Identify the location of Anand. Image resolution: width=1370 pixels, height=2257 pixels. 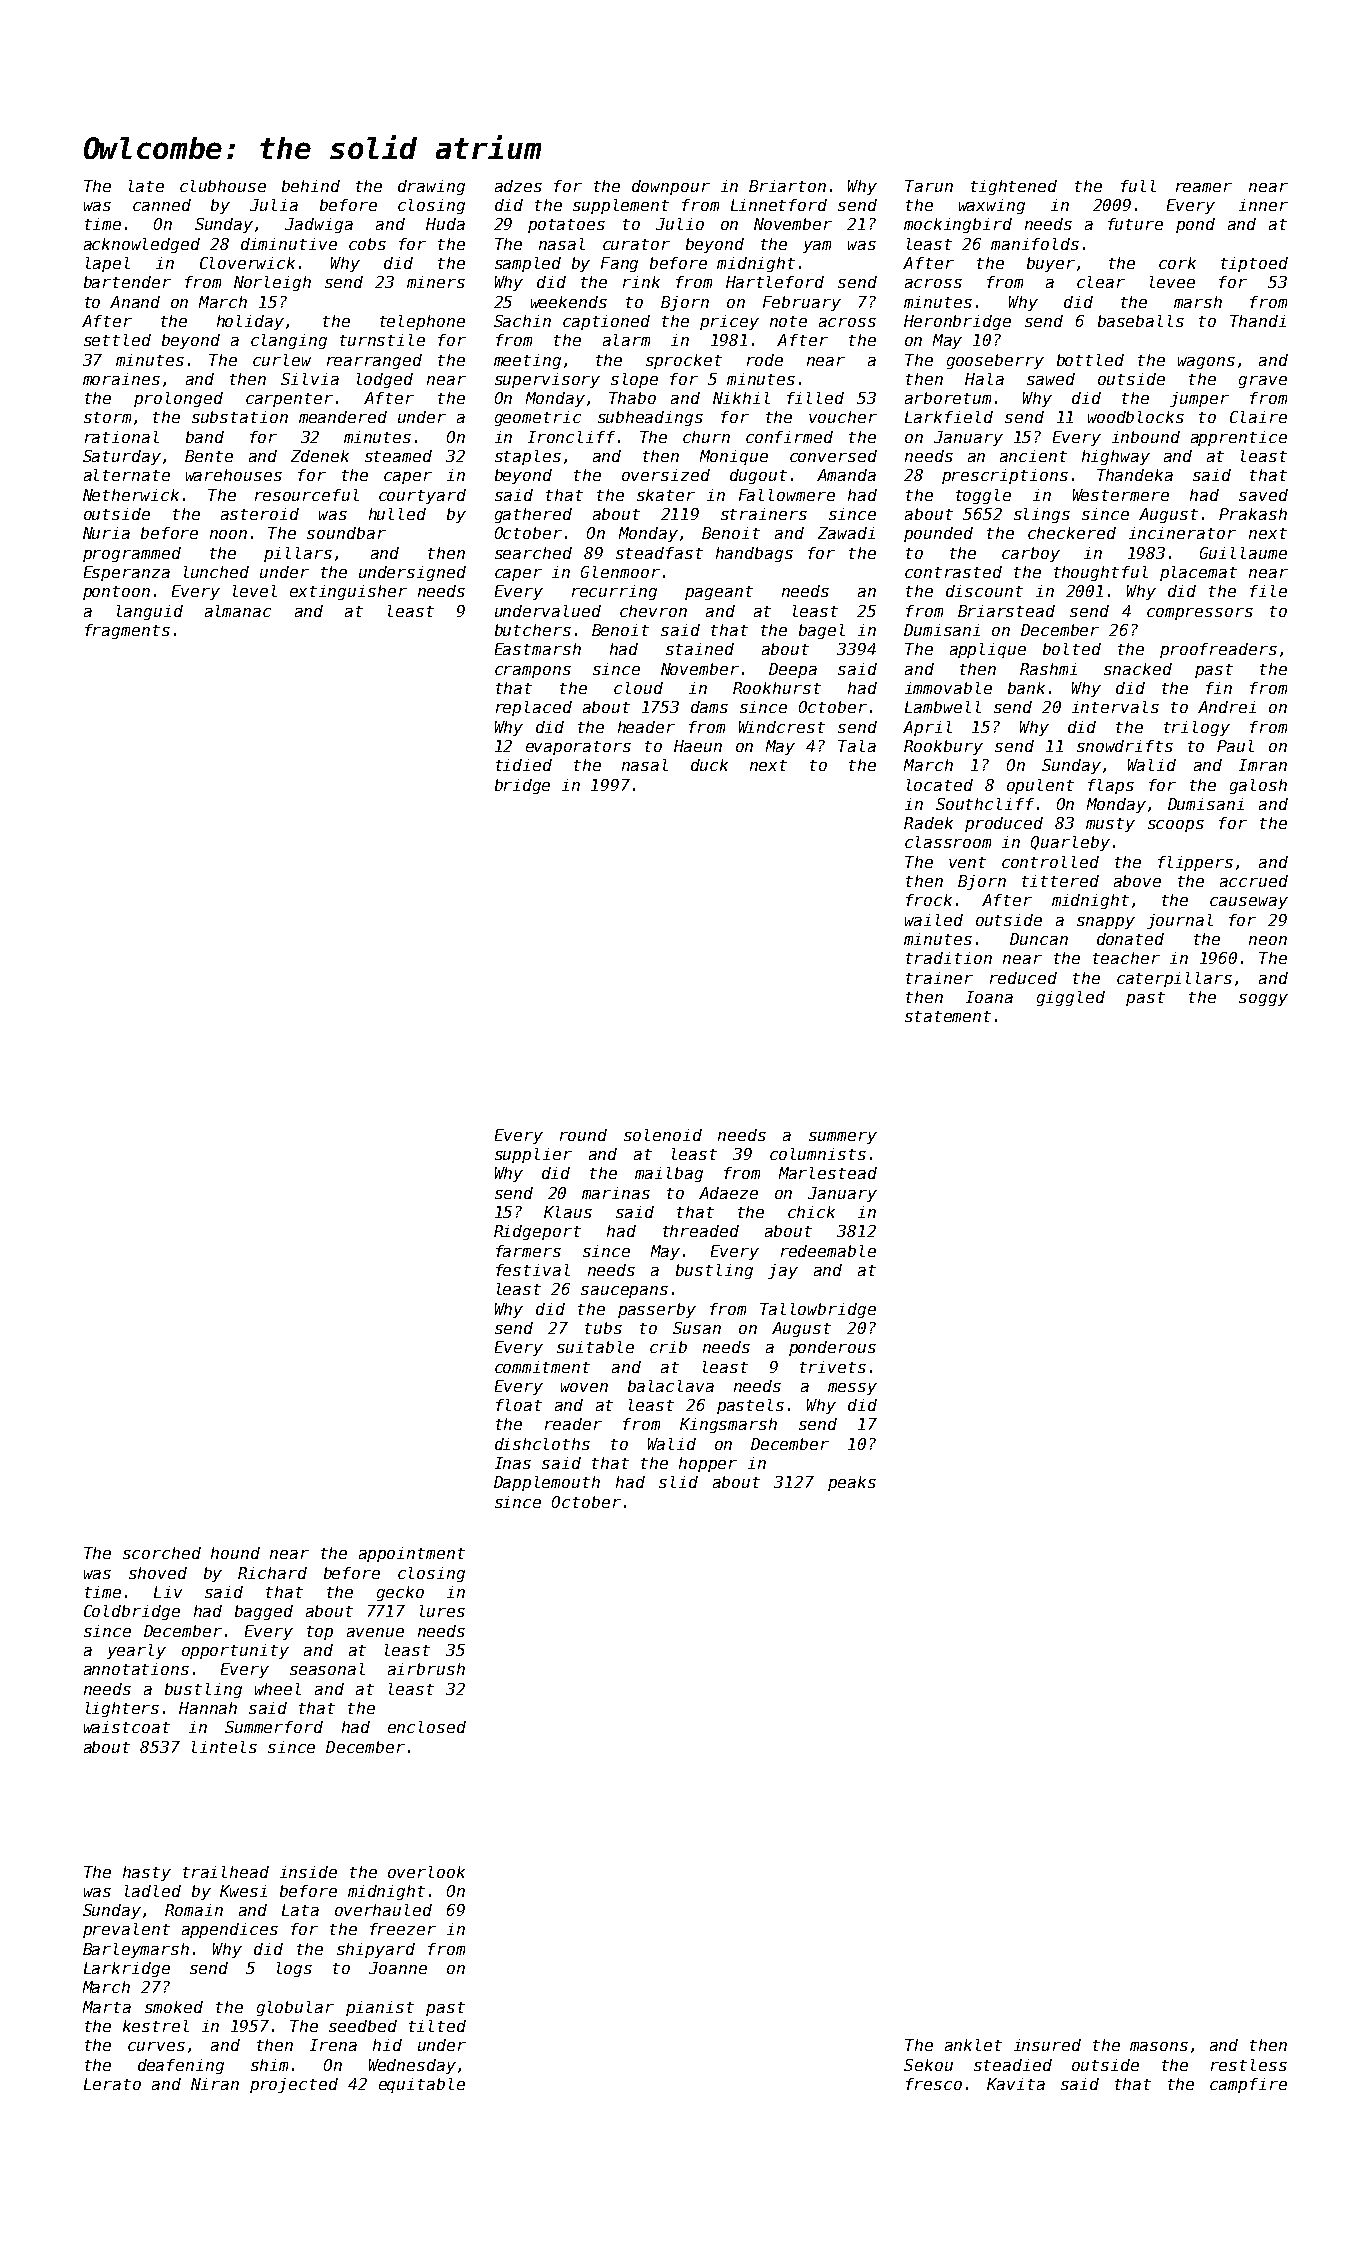
(135, 302).
